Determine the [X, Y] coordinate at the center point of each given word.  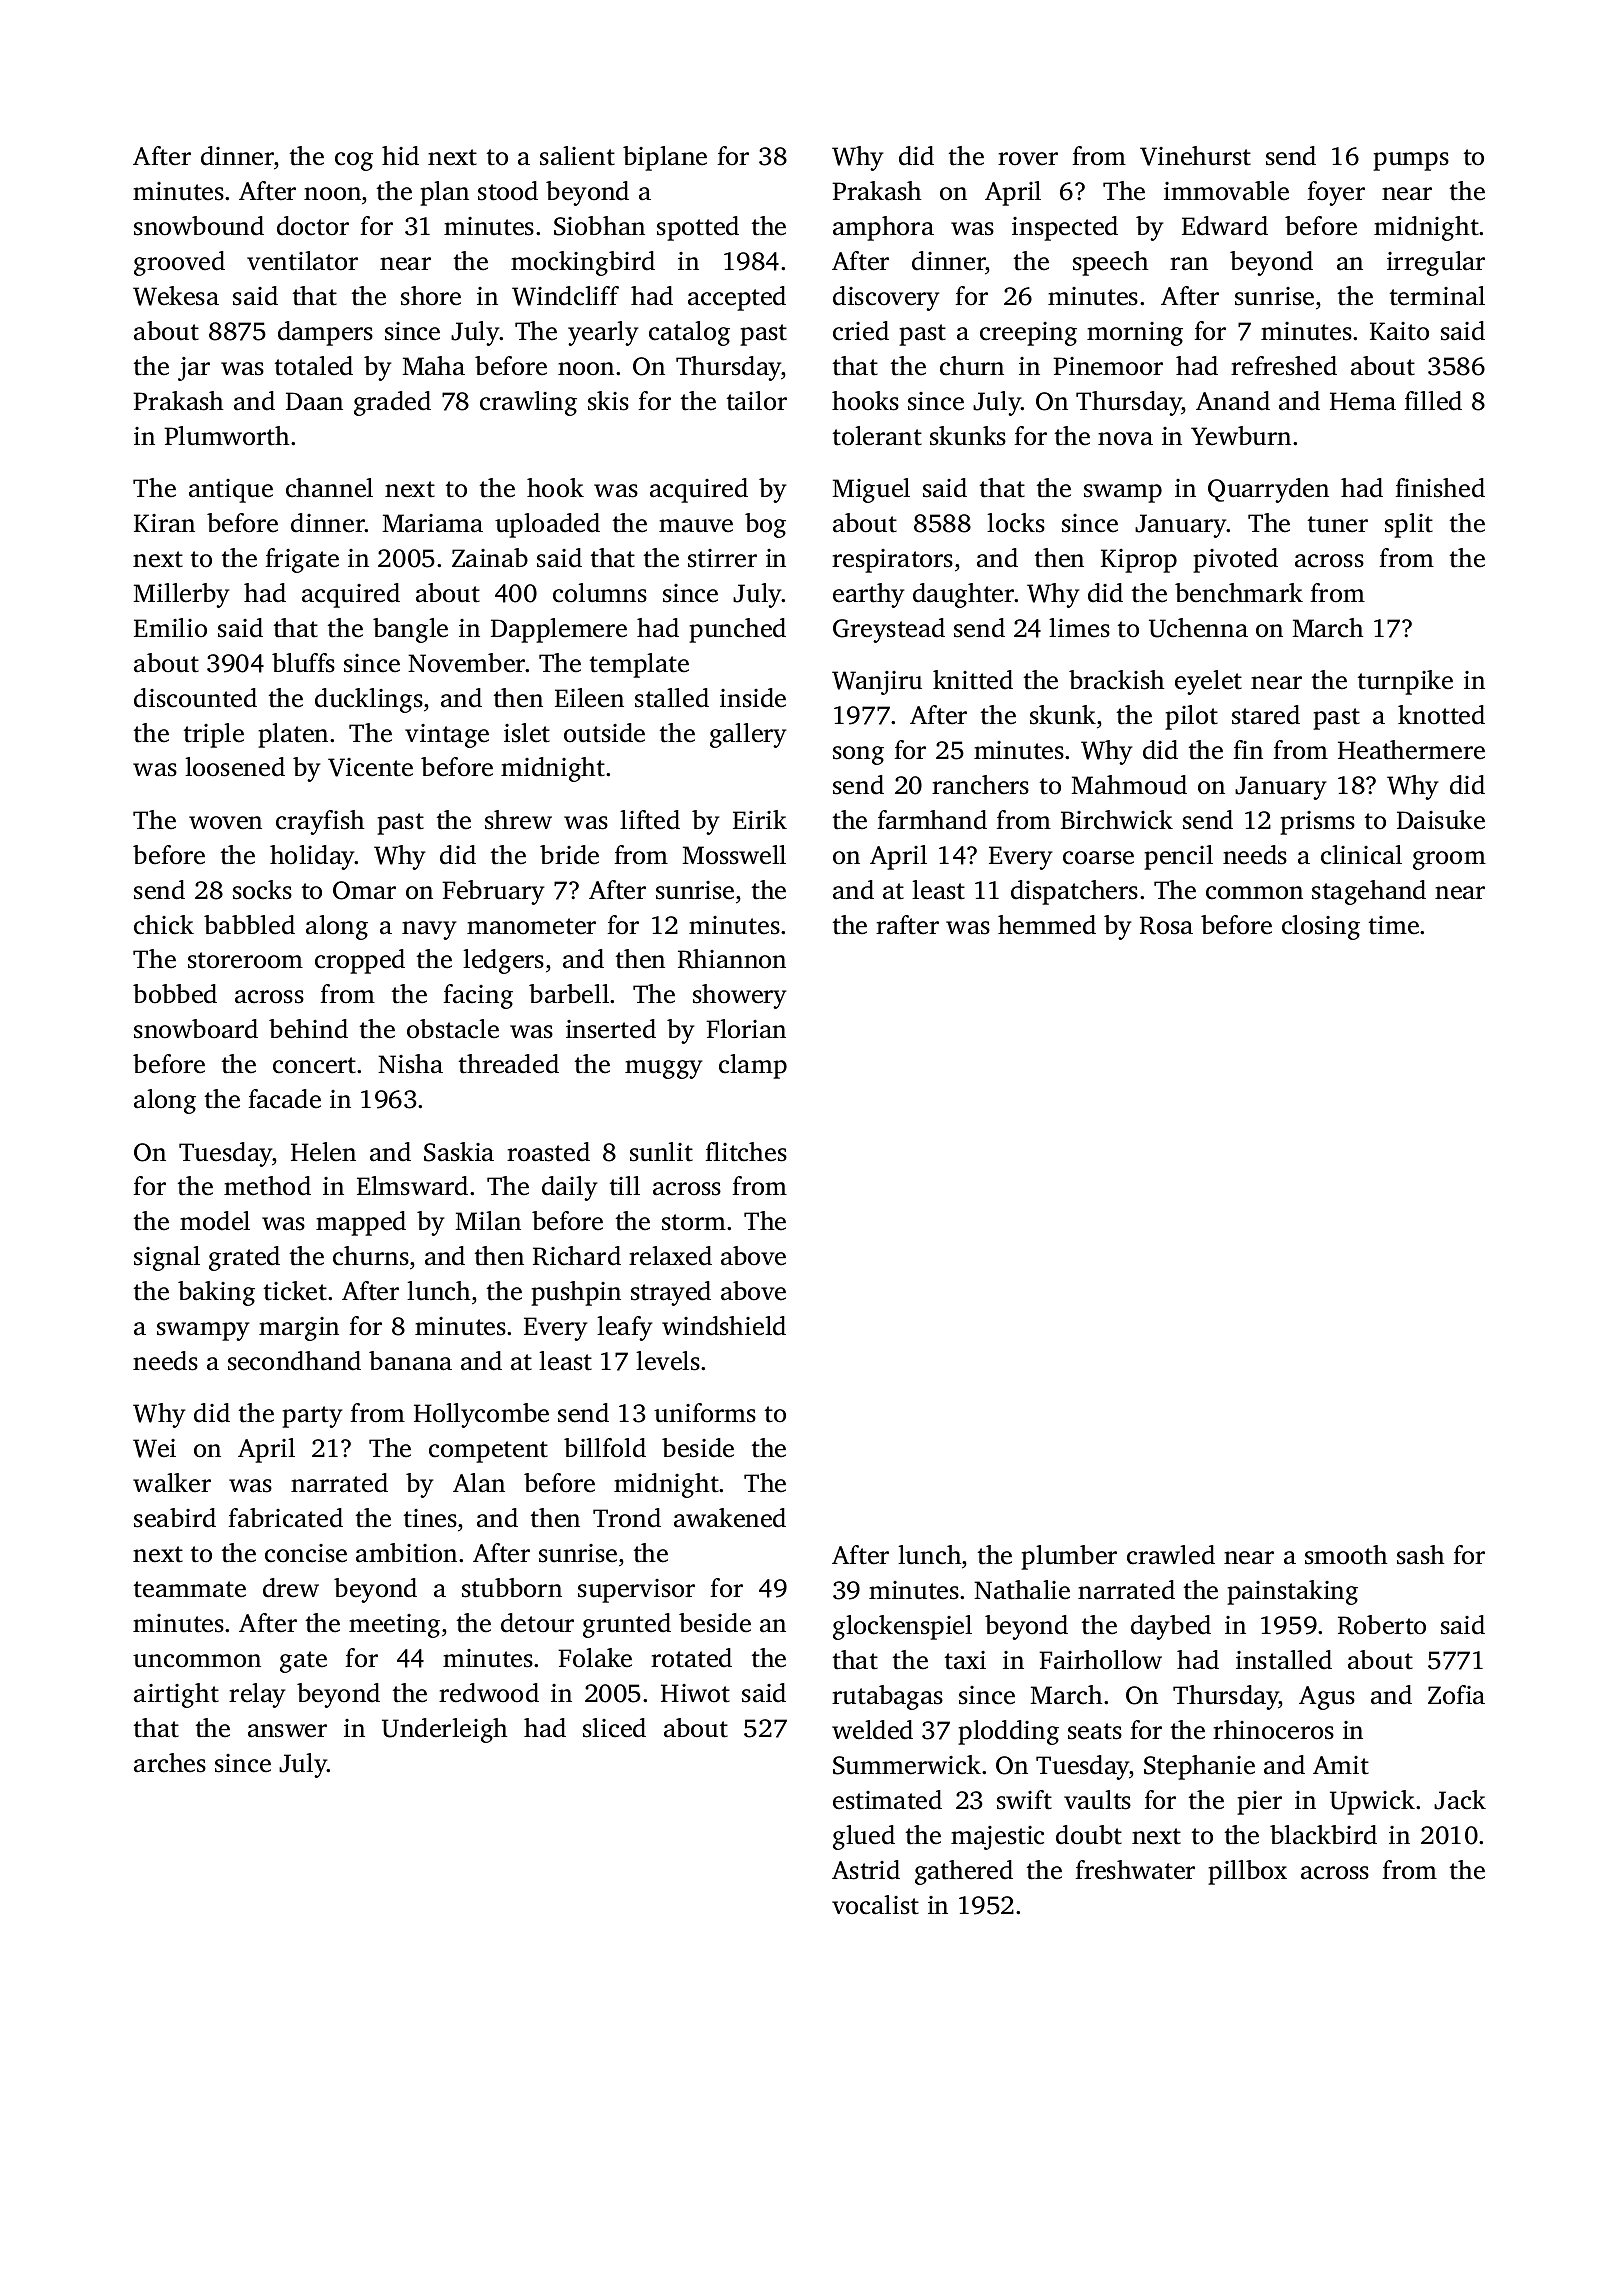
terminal [1437, 296]
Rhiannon [732, 959]
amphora [883, 228]
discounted [195, 698]
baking [216, 1293]
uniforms [705, 1413]
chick [164, 925]
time [1394, 925]
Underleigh [445, 1730]
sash [1421, 1555]
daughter [964, 595]
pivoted [1235, 560]
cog [354, 161]
